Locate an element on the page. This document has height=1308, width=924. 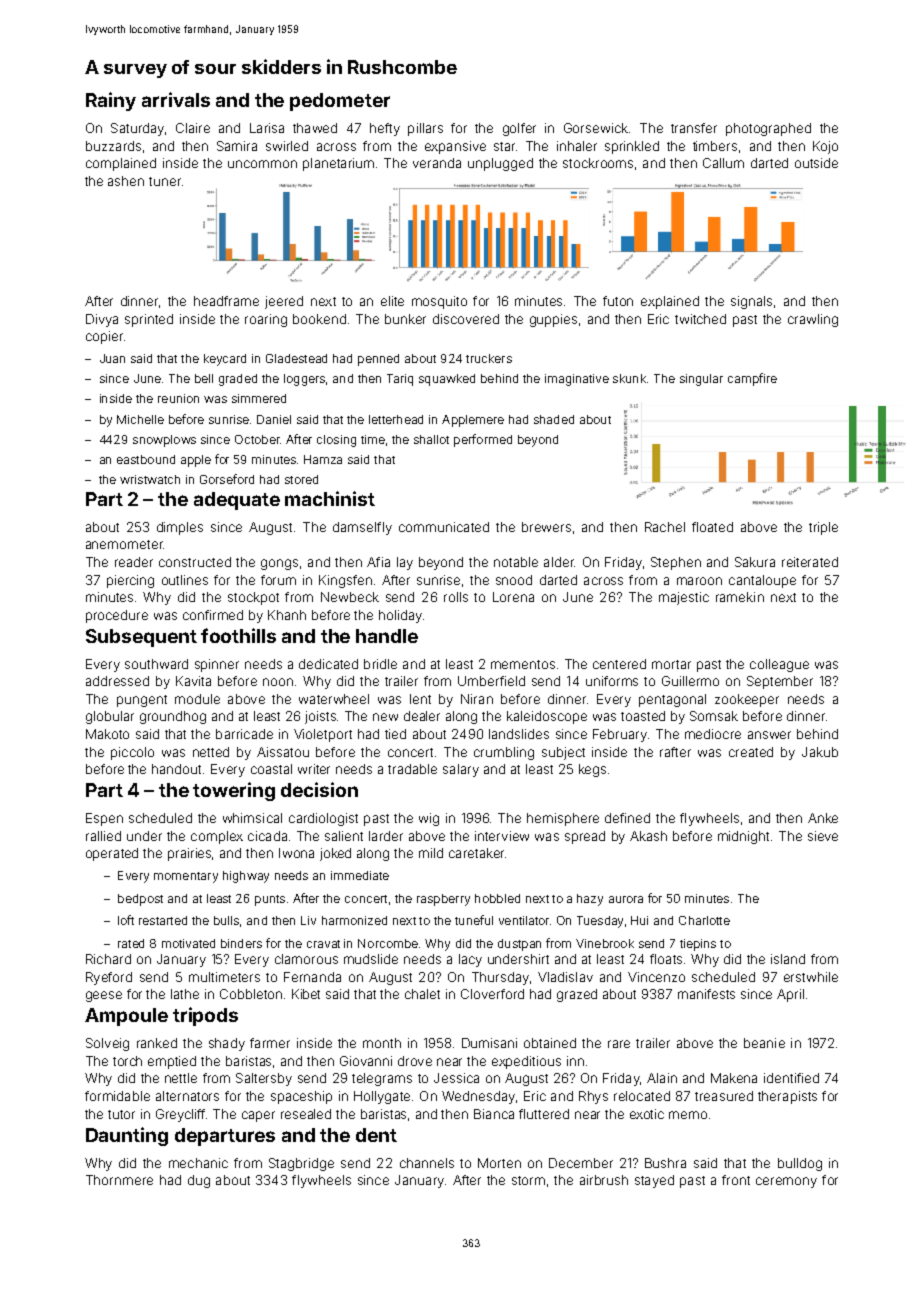
Rainy is located at coordinates (111, 101).
